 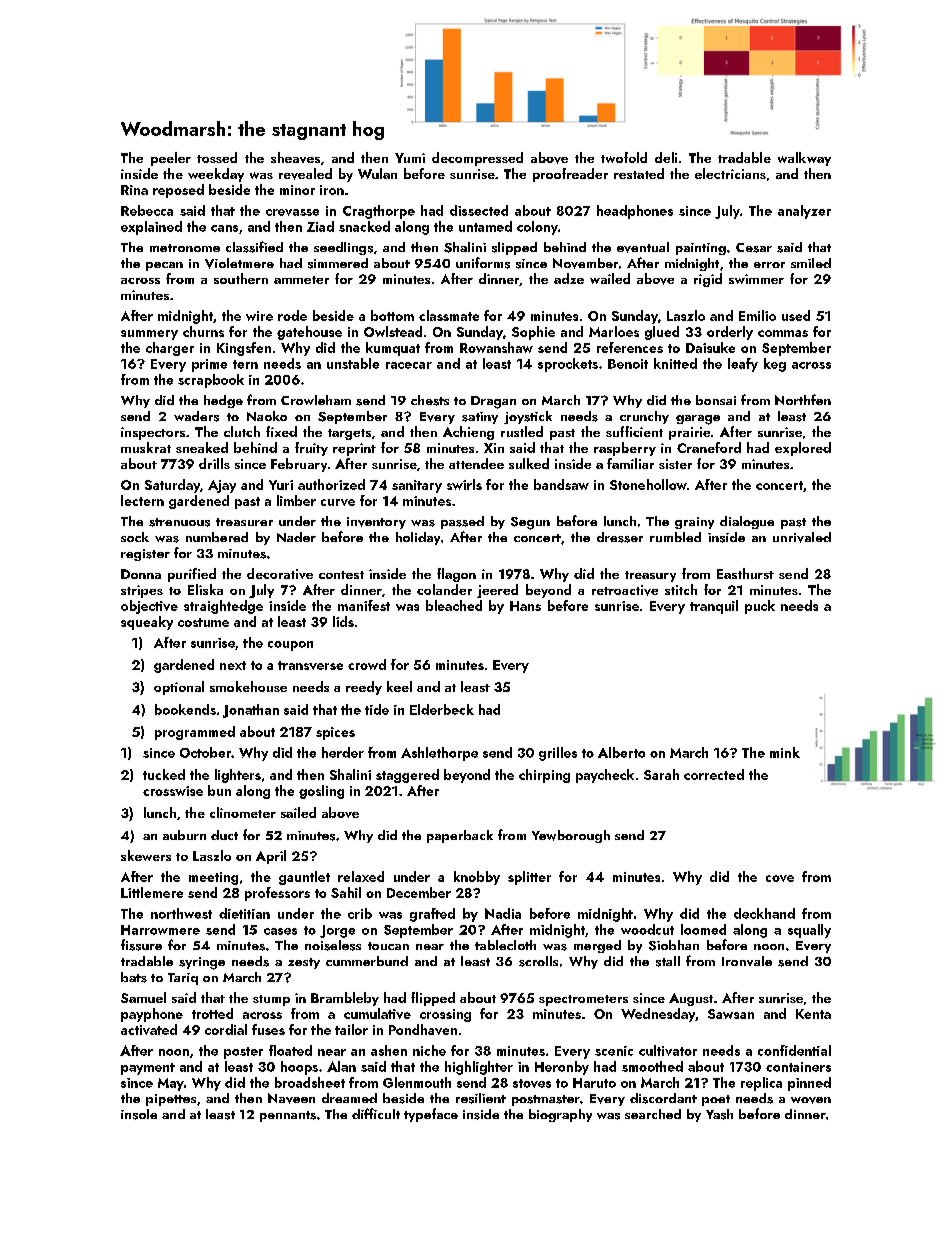 What do you see at coordinates (803, 399) in the image?
I see `Northfen` at bounding box center [803, 399].
